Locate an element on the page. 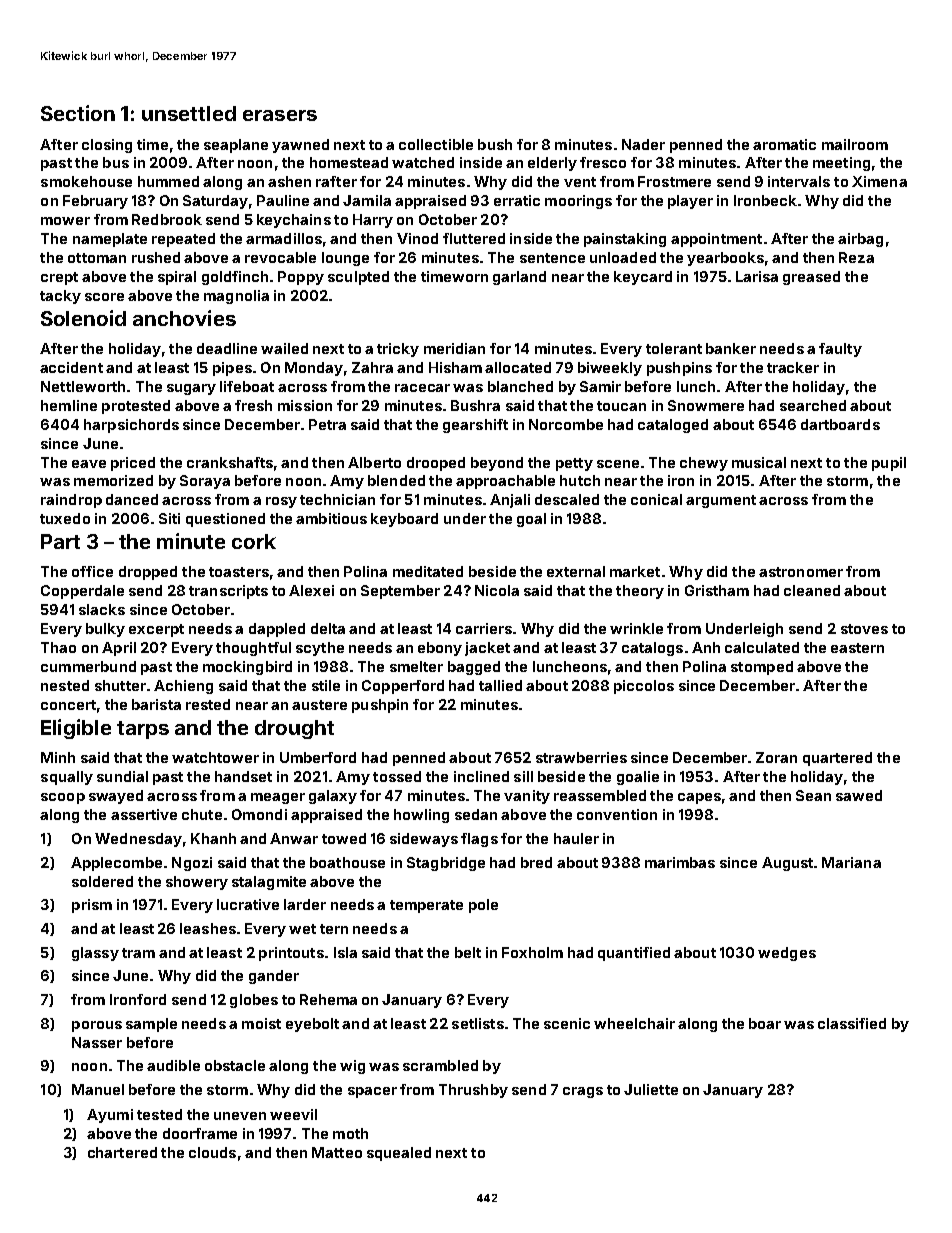  stalagmite is located at coordinates (269, 883).
